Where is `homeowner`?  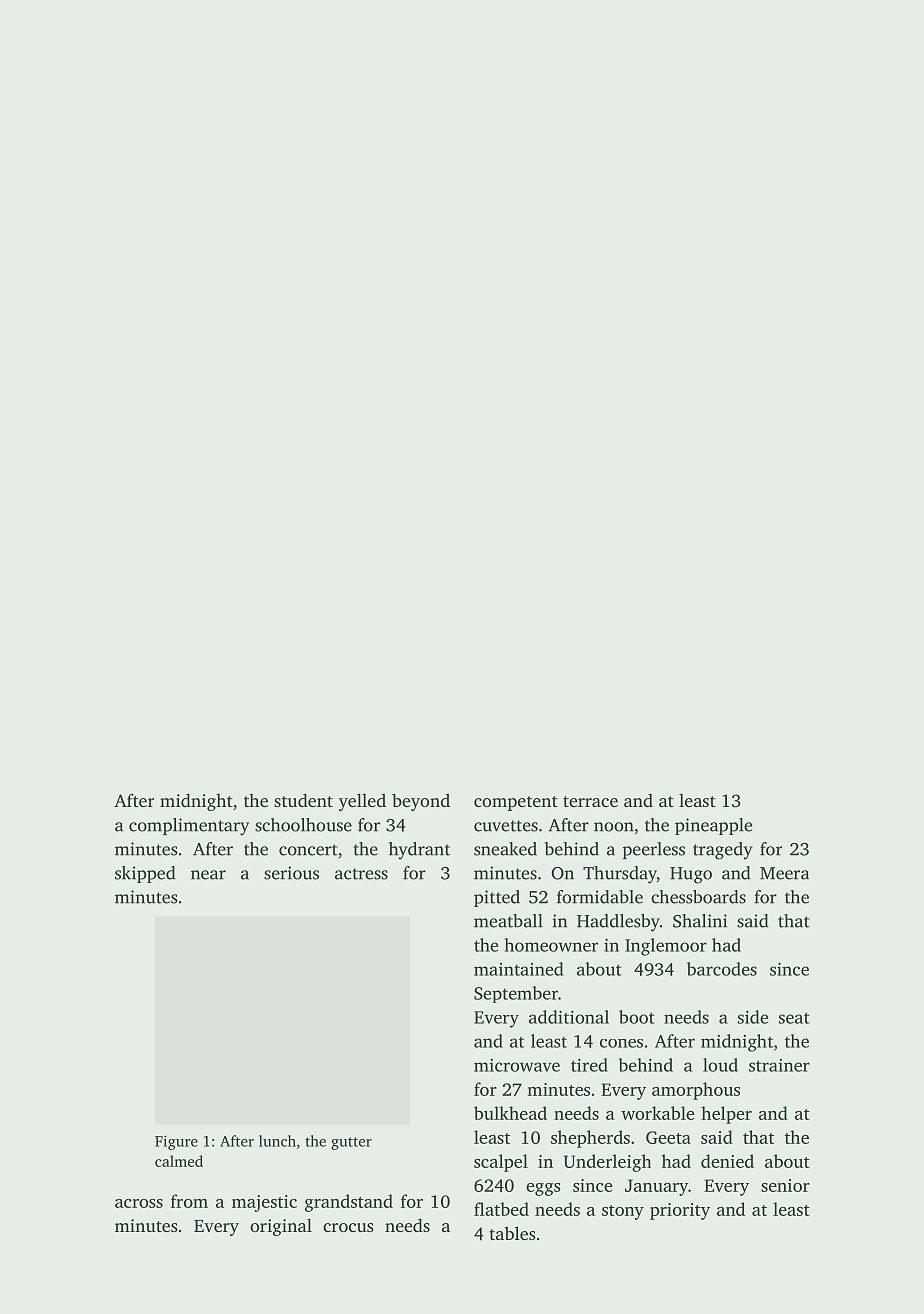 homeowner is located at coordinates (551, 945).
